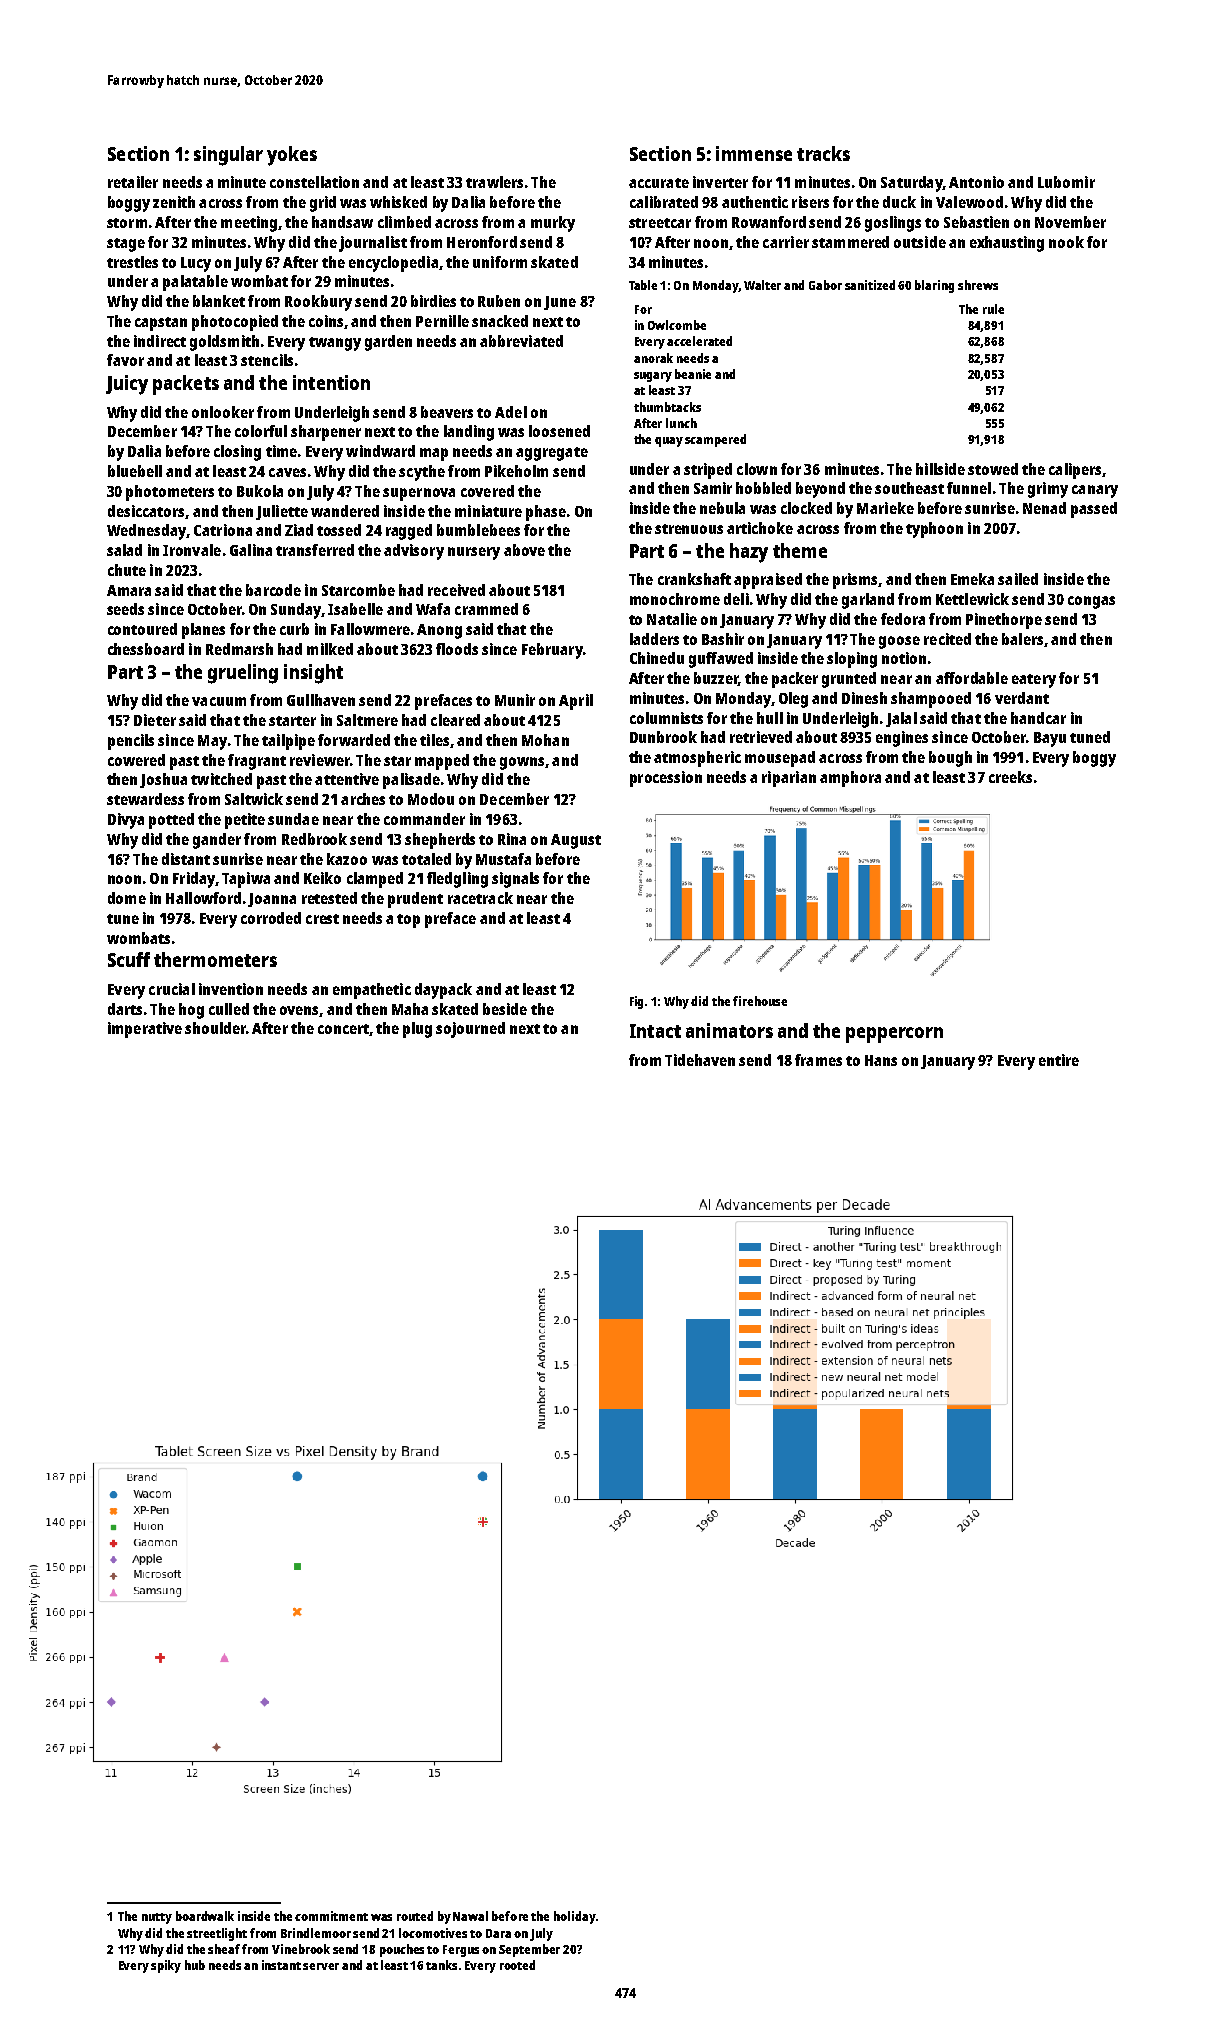 Image resolution: width=1230 pixels, height=2026 pixels. I want to click on trestles, so click(132, 262).
